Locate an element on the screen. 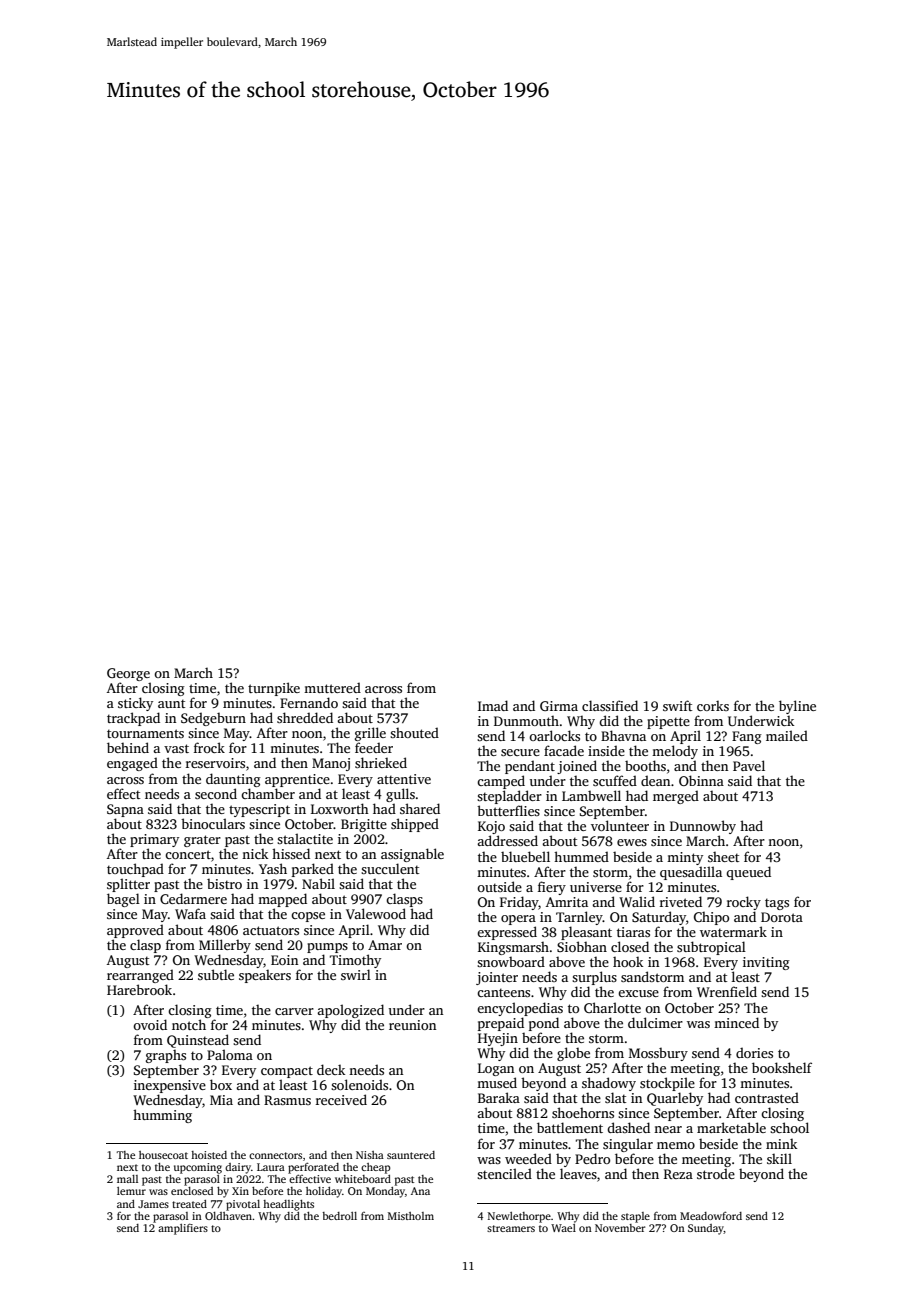  carver is located at coordinates (294, 1011).
